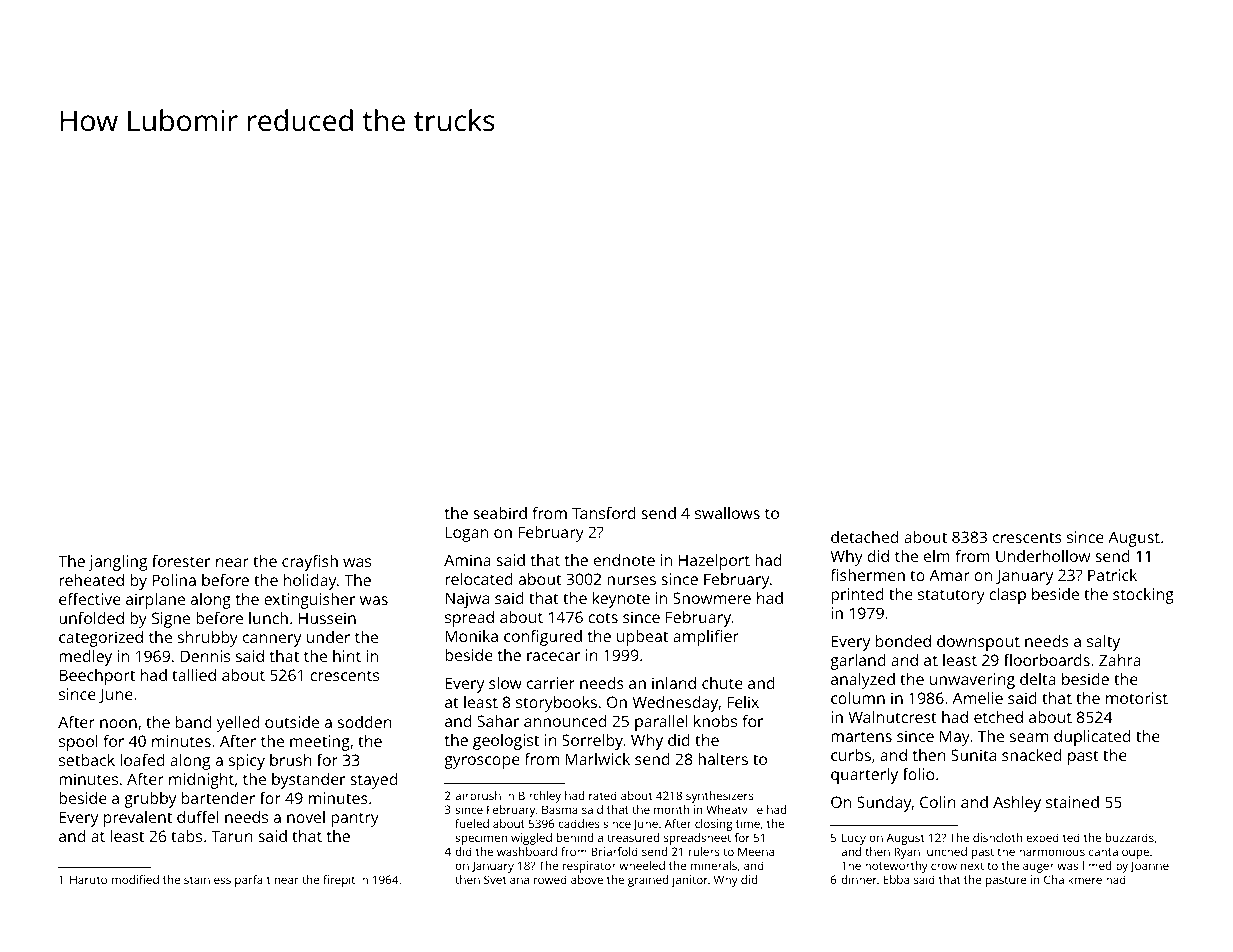  What do you see at coordinates (949, 575) in the document?
I see `Amar` at bounding box center [949, 575].
